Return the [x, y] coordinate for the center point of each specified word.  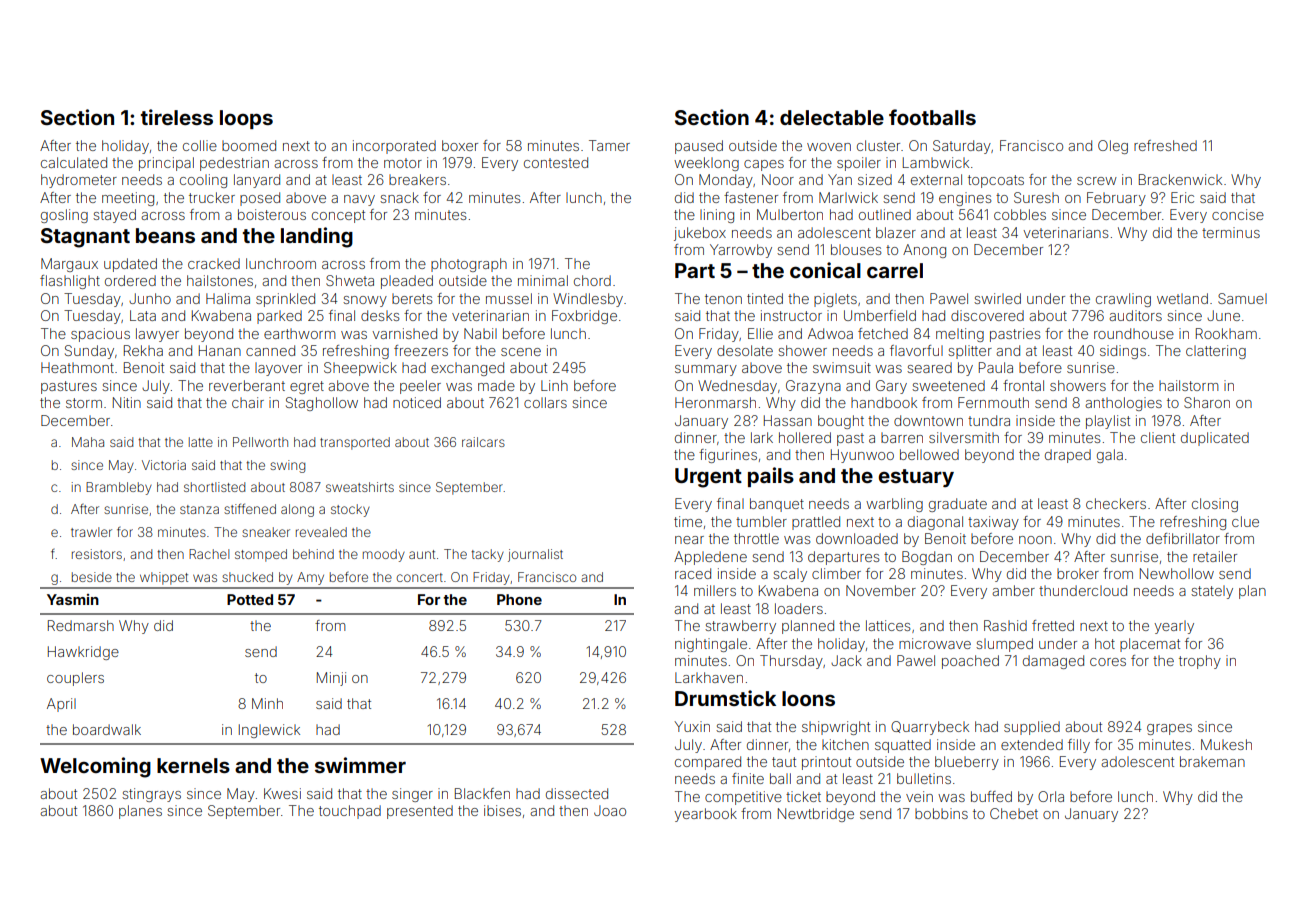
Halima [228, 298]
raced [693, 573]
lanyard [257, 181]
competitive [743, 798]
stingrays [151, 795]
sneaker [266, 532]
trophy [1200, 662]
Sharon [1207, 402]
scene [521, 352]
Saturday [962, 147]
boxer [460, 145]
